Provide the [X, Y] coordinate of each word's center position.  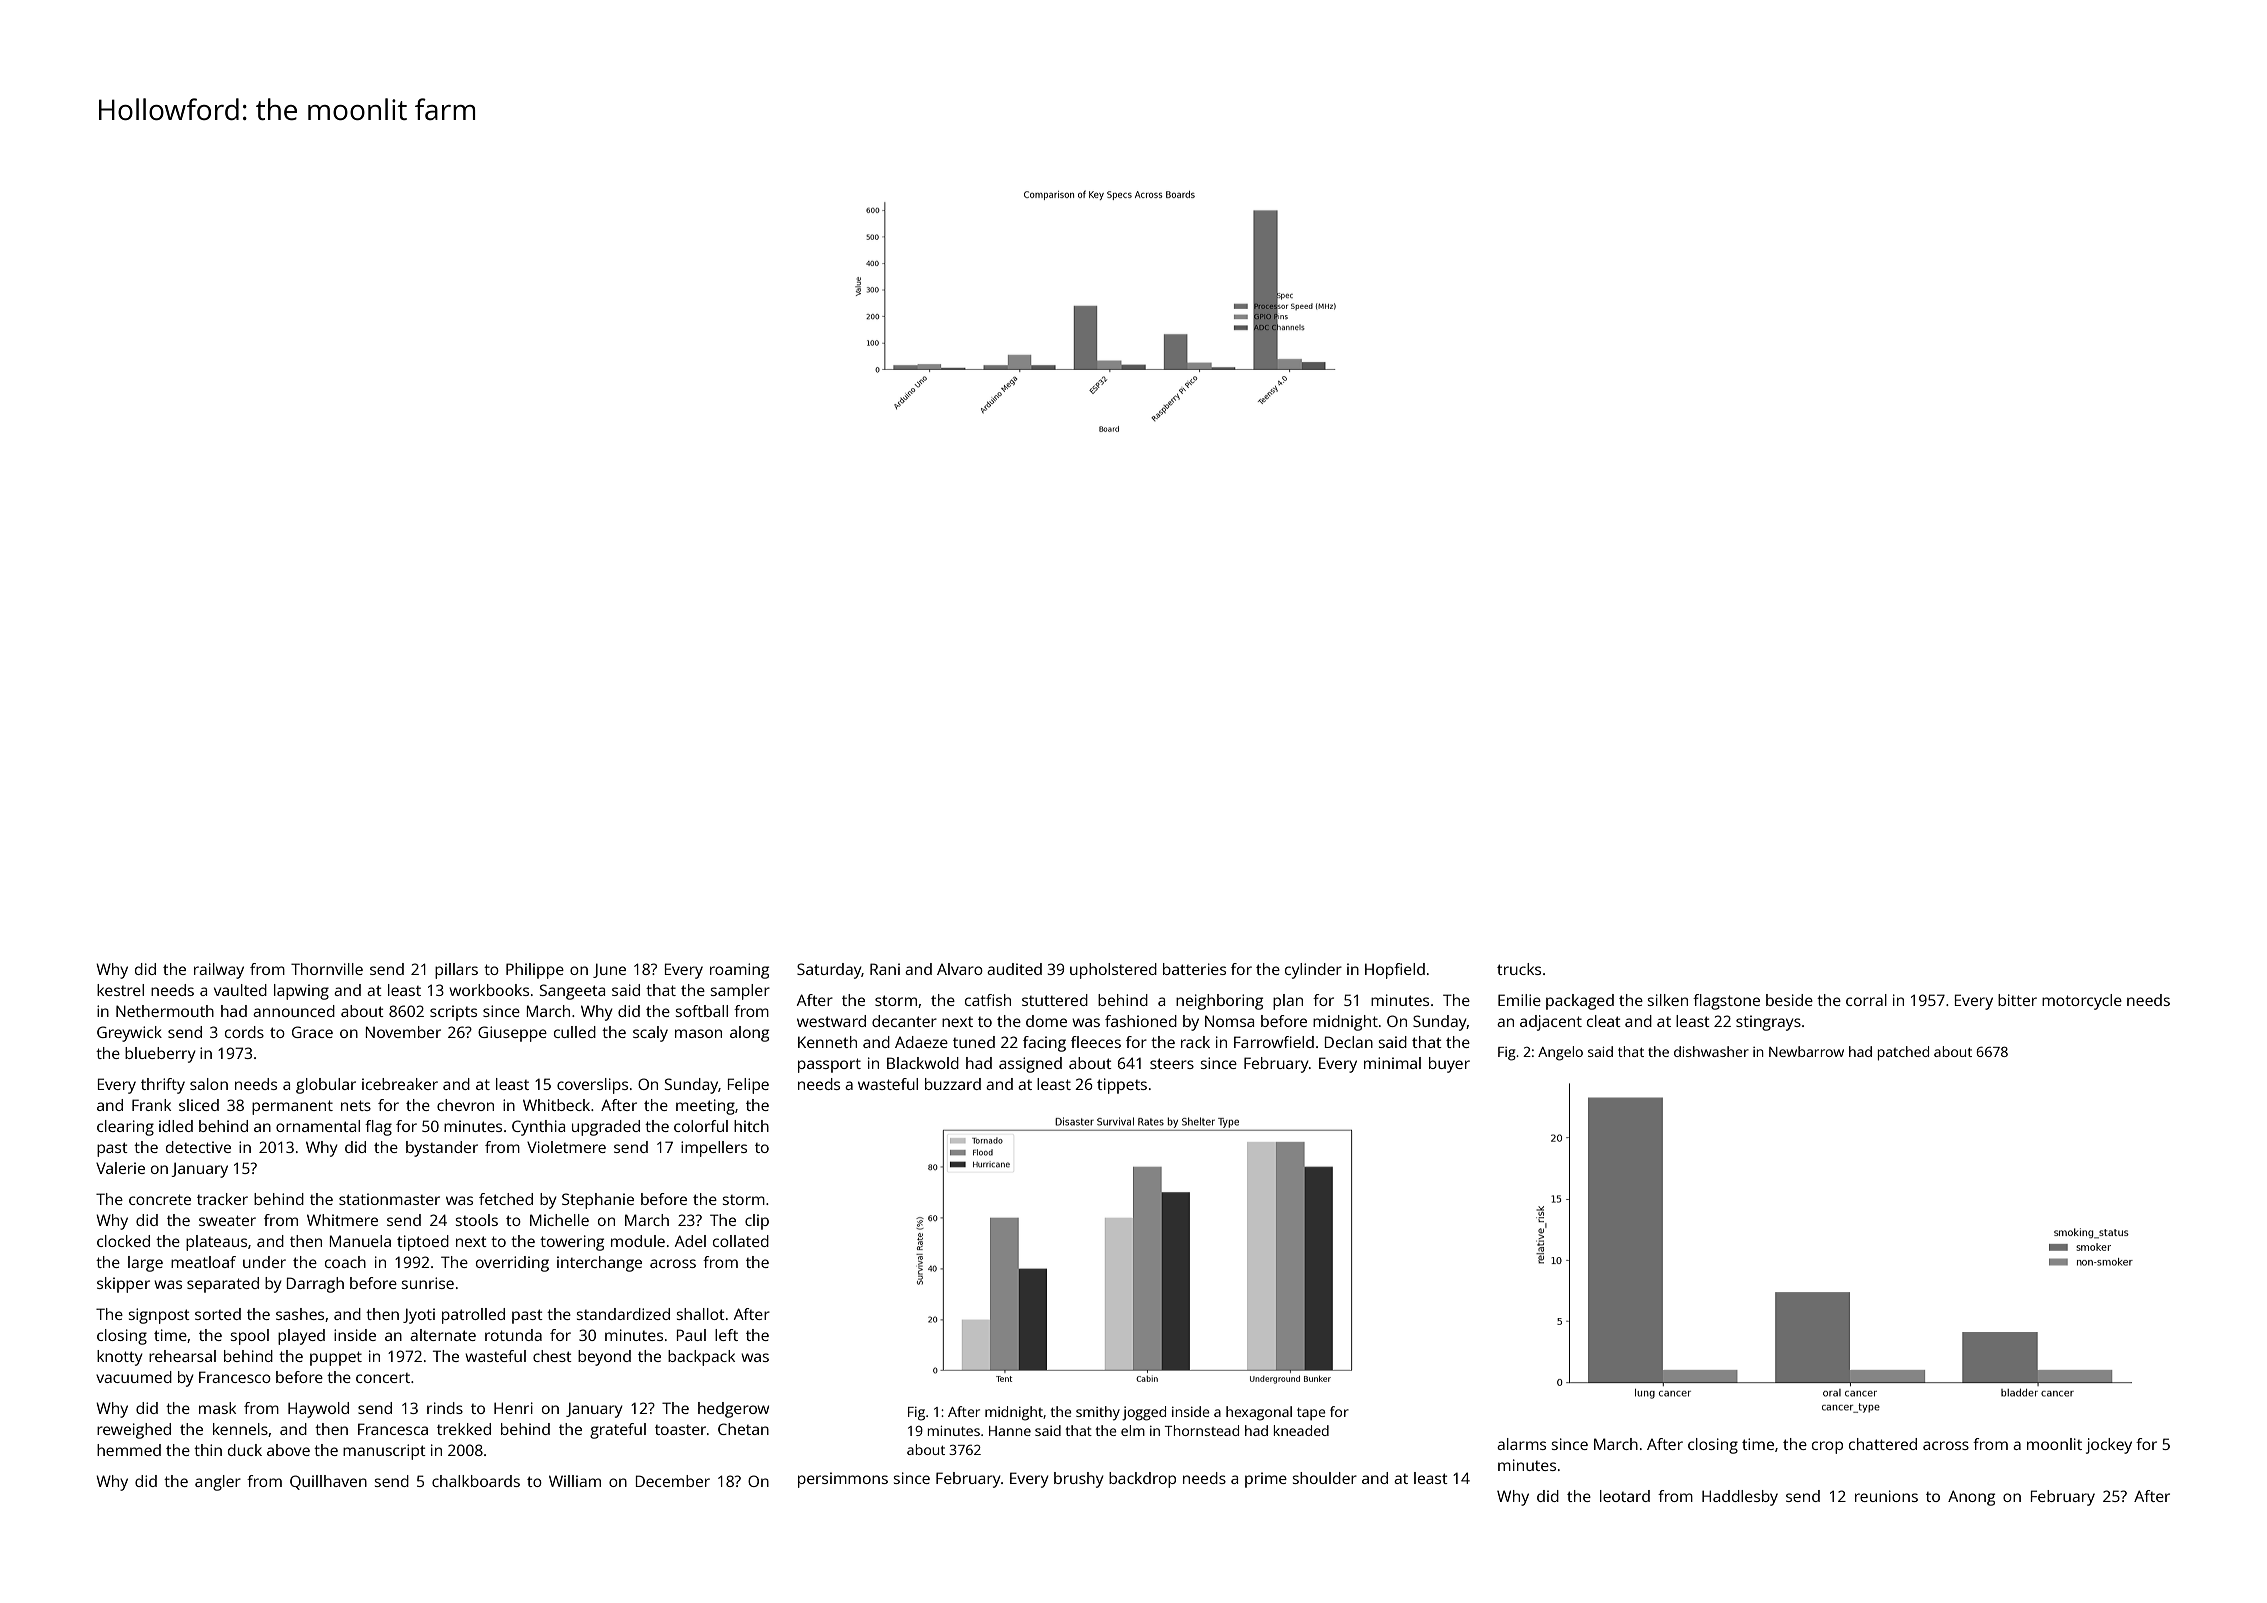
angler [218, 1483]
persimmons [843, 1480]
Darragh [315, 1285]
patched [1903, 1053]
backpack [701, 1358]
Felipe [748, 1086]
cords [244, 1032]
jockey [2109, 1446]
